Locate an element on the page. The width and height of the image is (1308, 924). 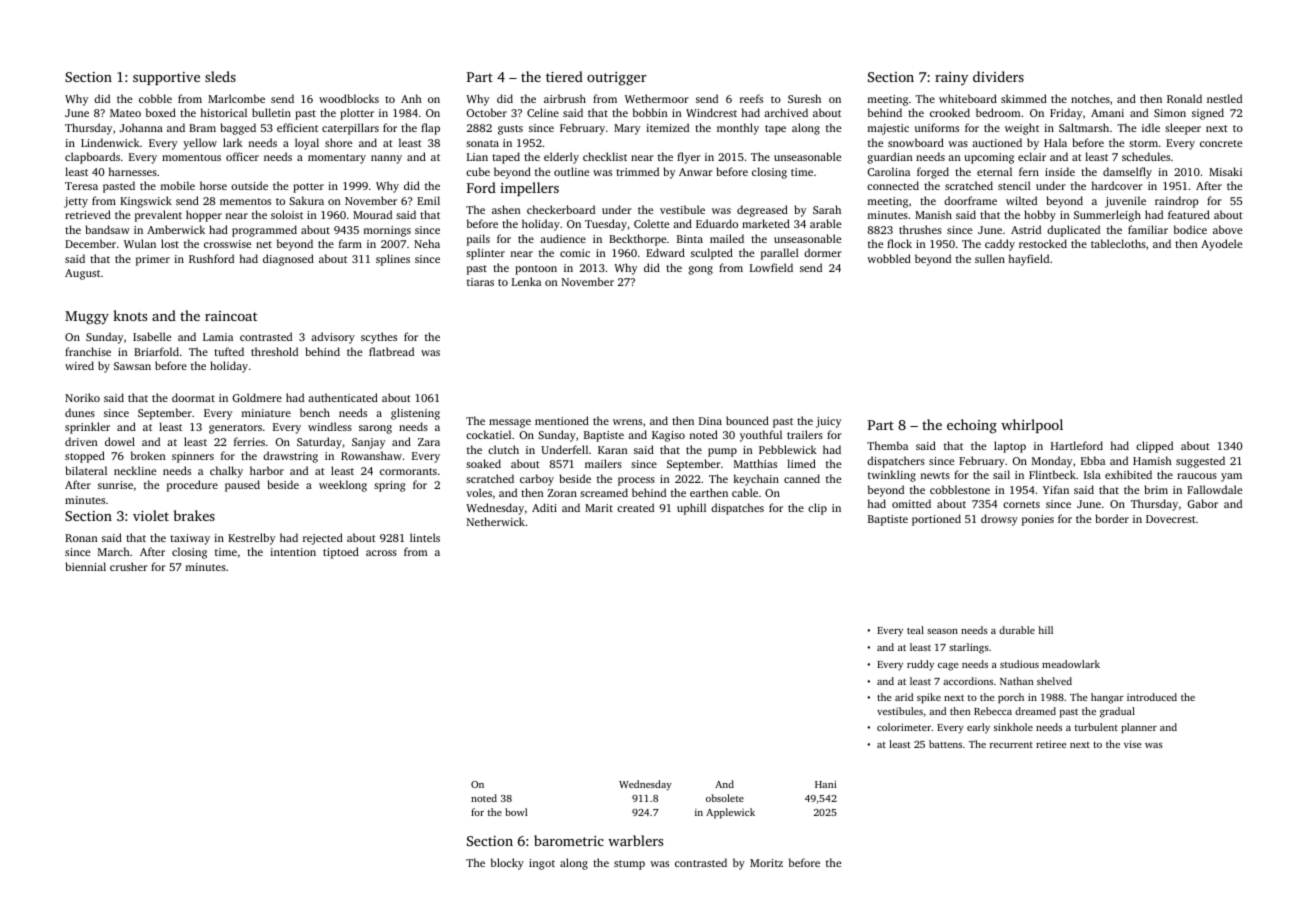
Anh is located at coordinates (411, 98).
